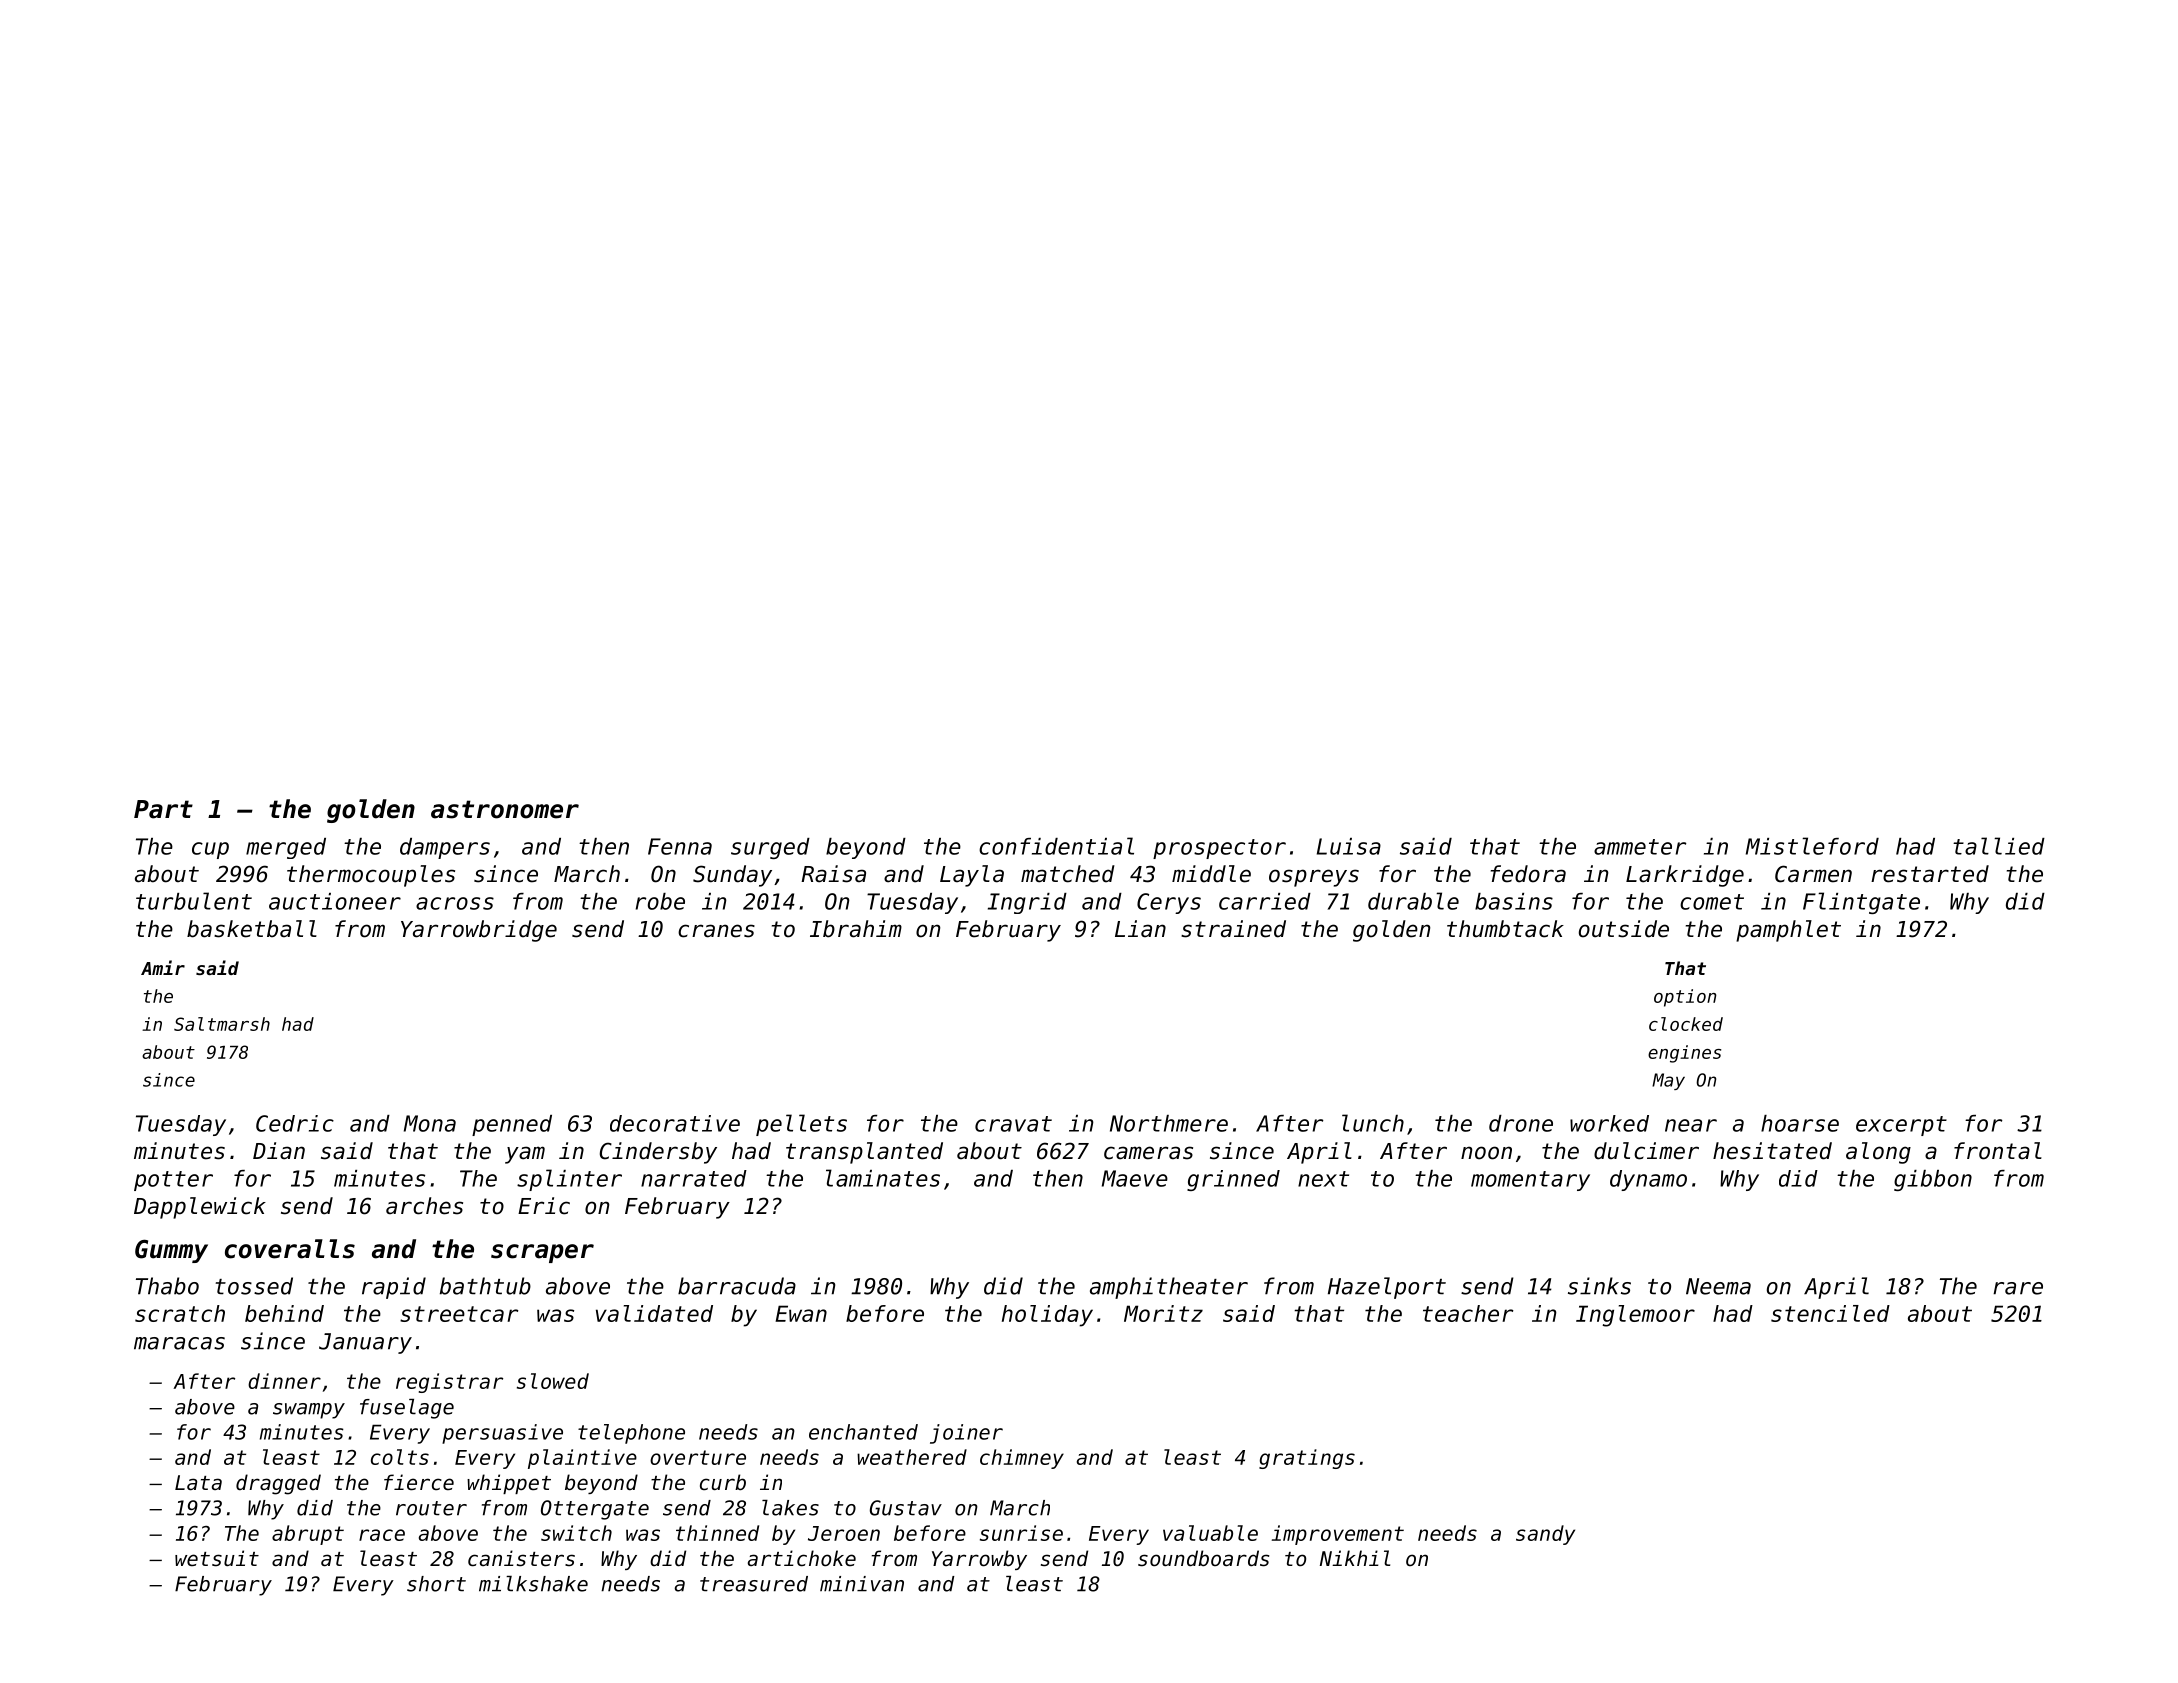  I want to click on minivan, so click(862, 1584).
